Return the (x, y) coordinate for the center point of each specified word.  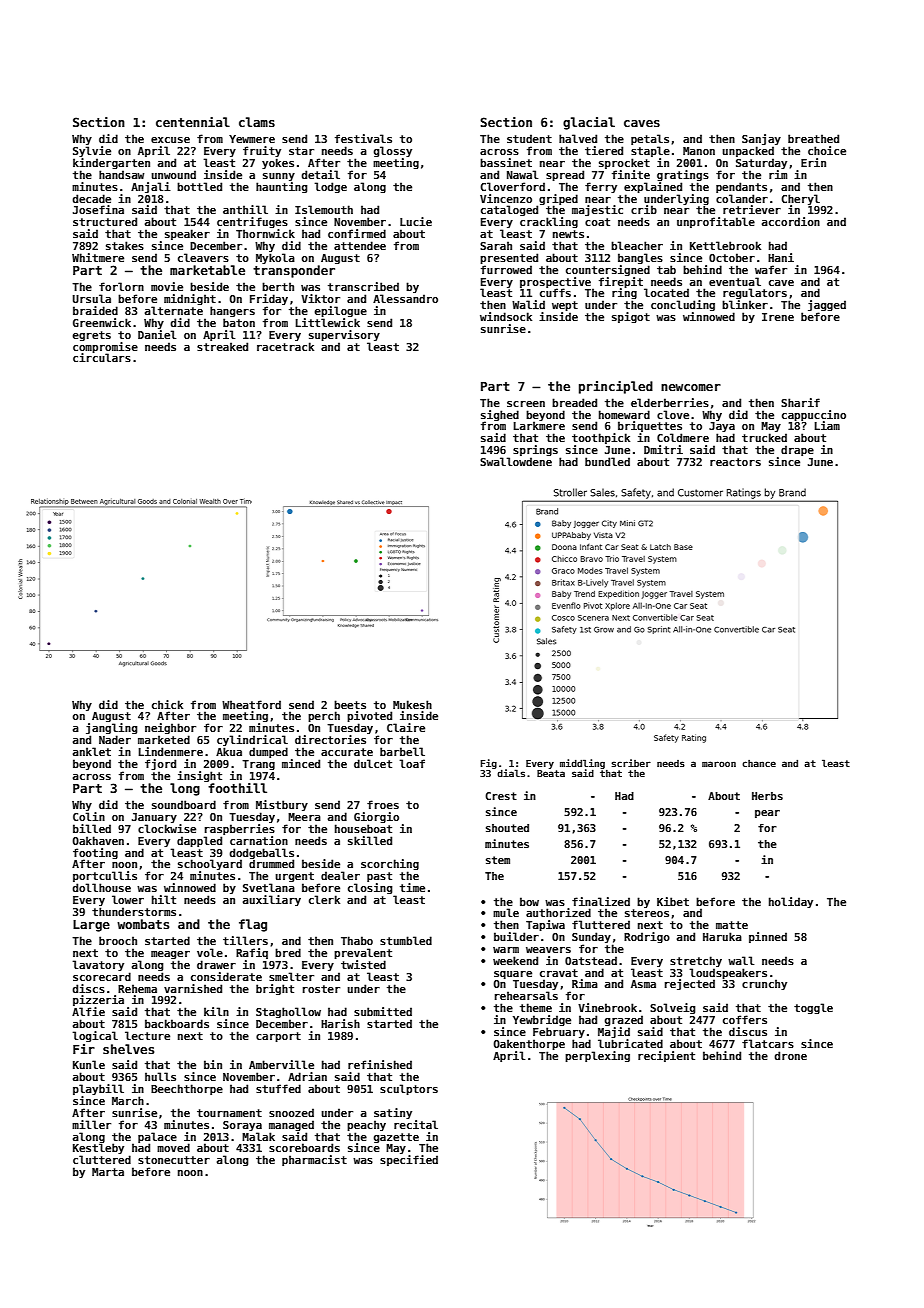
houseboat (363, 828)
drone (790, 1055)
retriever (752, 209)
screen (526, 404)
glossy (393, 151)
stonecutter (174, 1160)
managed (291, 1125)
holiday (791, 902)
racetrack (285, 346)
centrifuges (252, 222)
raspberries (240, 829)
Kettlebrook (725, 245)
